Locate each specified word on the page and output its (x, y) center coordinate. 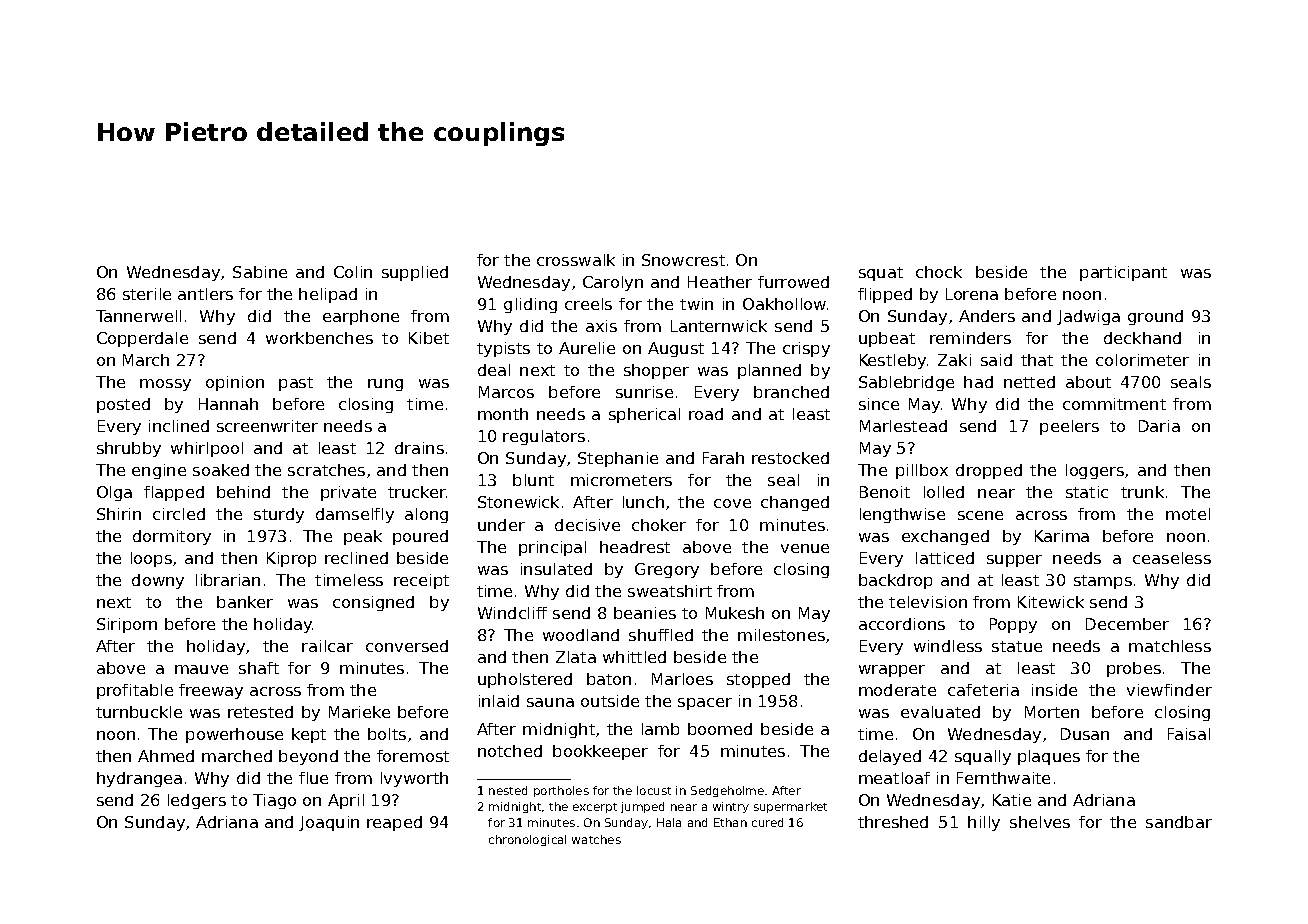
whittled (634, 657)
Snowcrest (683, 260)
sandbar (1179, 822)
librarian (228, 580)
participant (1123, 273)
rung (385, 385)
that (1037, 360)
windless (948, 646)
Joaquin (329, 823)
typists (503, 349)
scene (980, 515)
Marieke (359, 712)
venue (805, 548)
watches (596, 839)
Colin (353, 272)
